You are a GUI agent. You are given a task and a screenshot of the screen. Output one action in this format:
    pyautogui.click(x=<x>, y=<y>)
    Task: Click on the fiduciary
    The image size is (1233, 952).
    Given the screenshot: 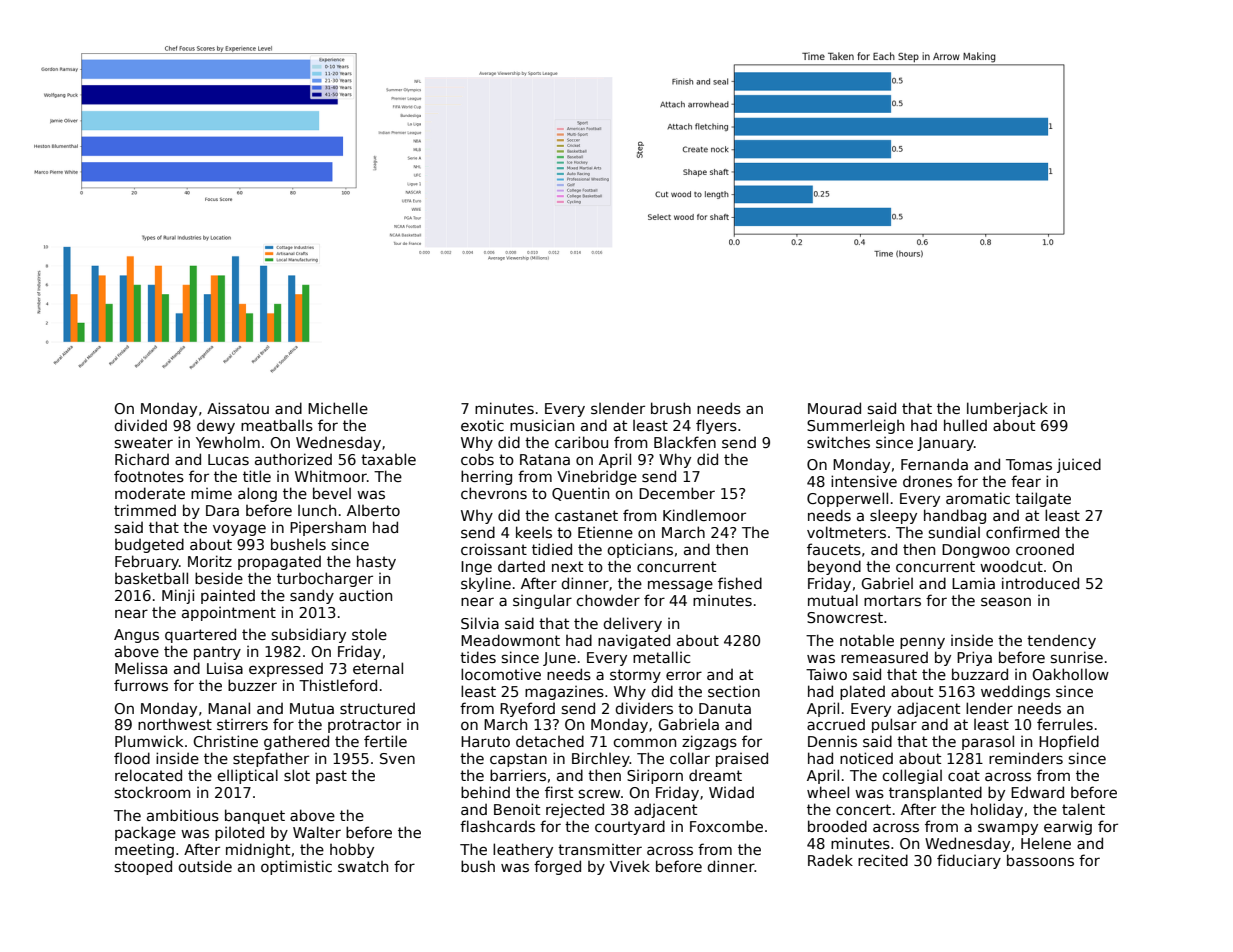 What is the action you would take?
    pyautogui.click(x=969, y=861)
